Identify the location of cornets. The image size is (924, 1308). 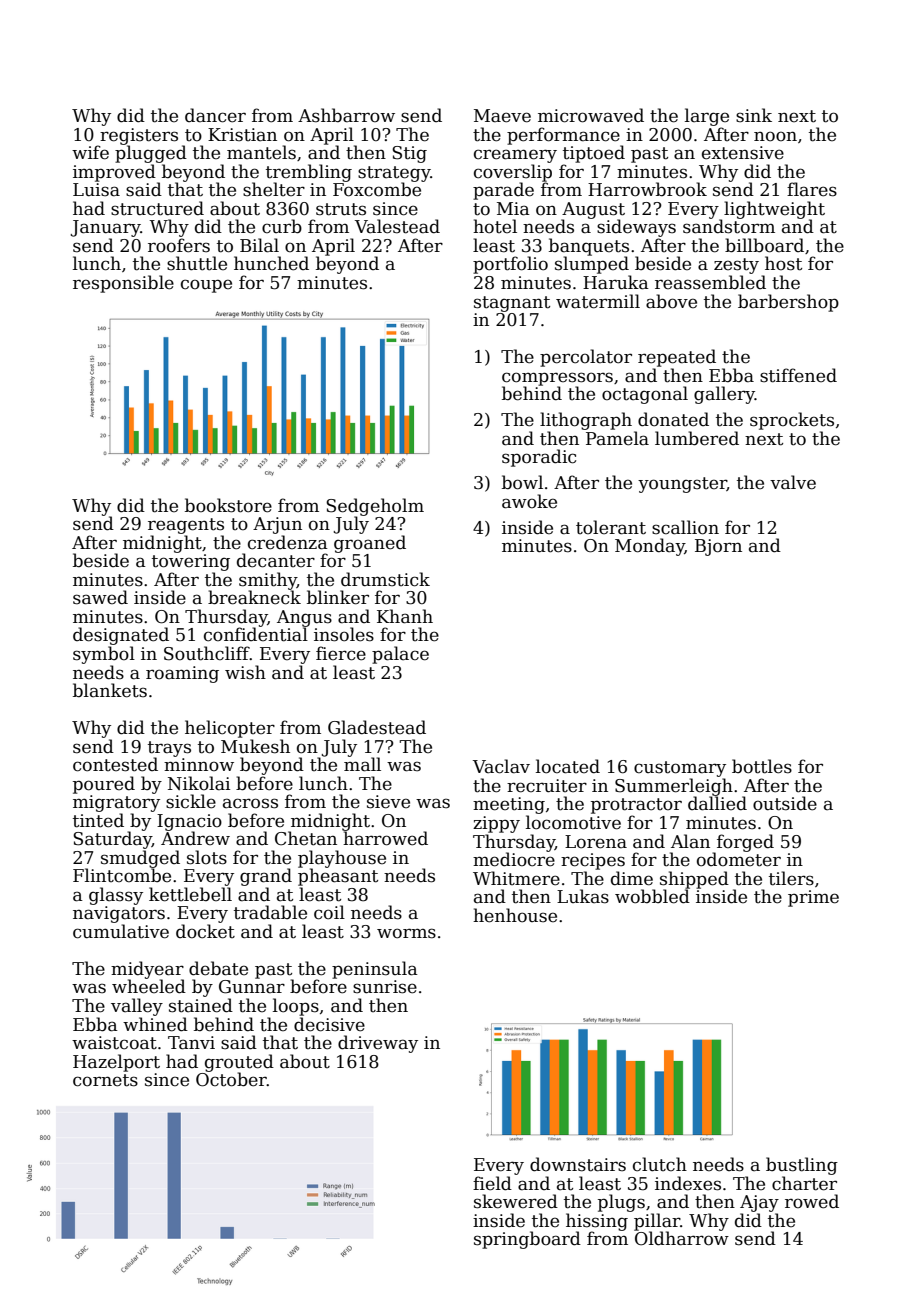
(105, 1080).
